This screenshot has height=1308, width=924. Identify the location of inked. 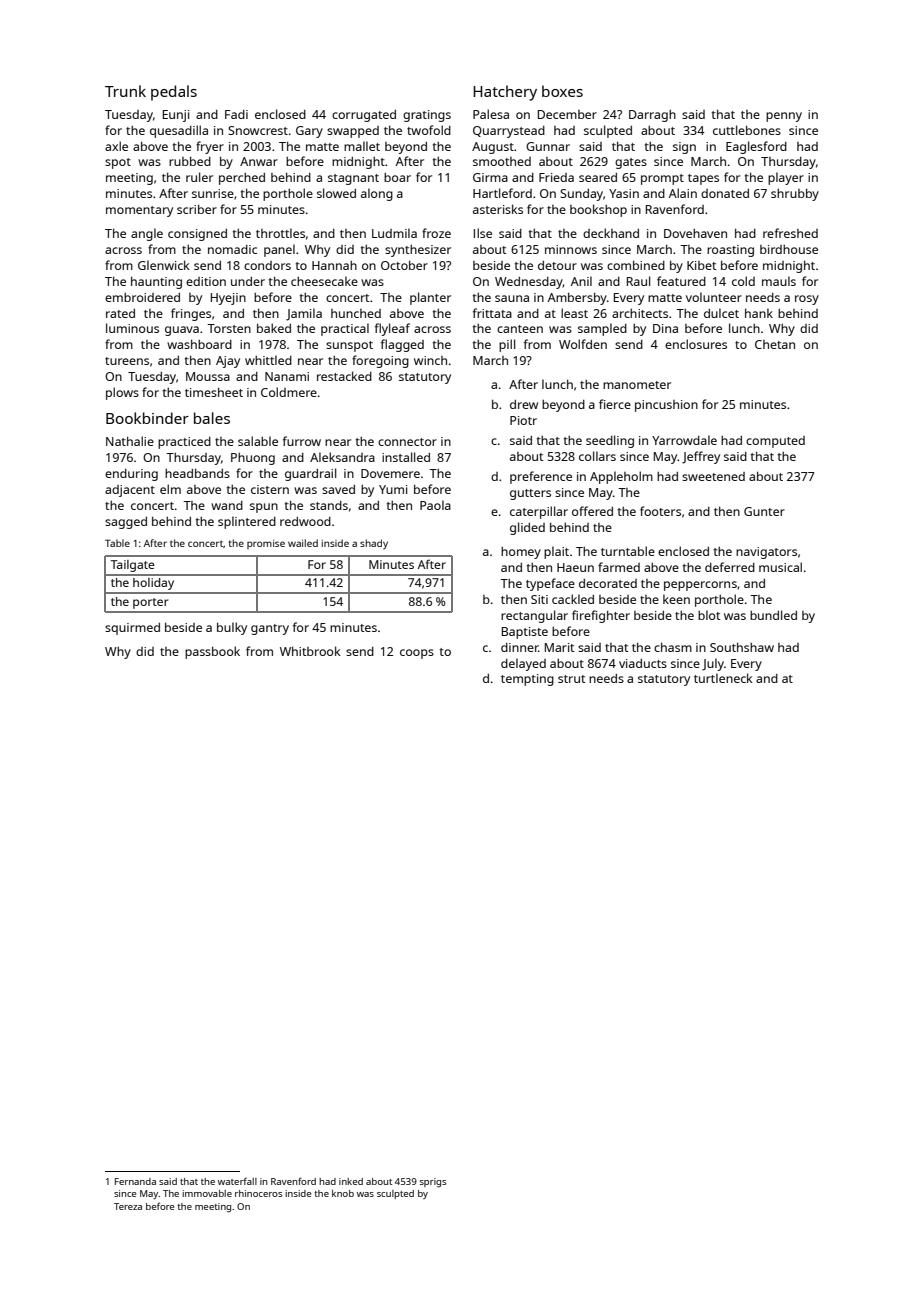
(351, 1181).
